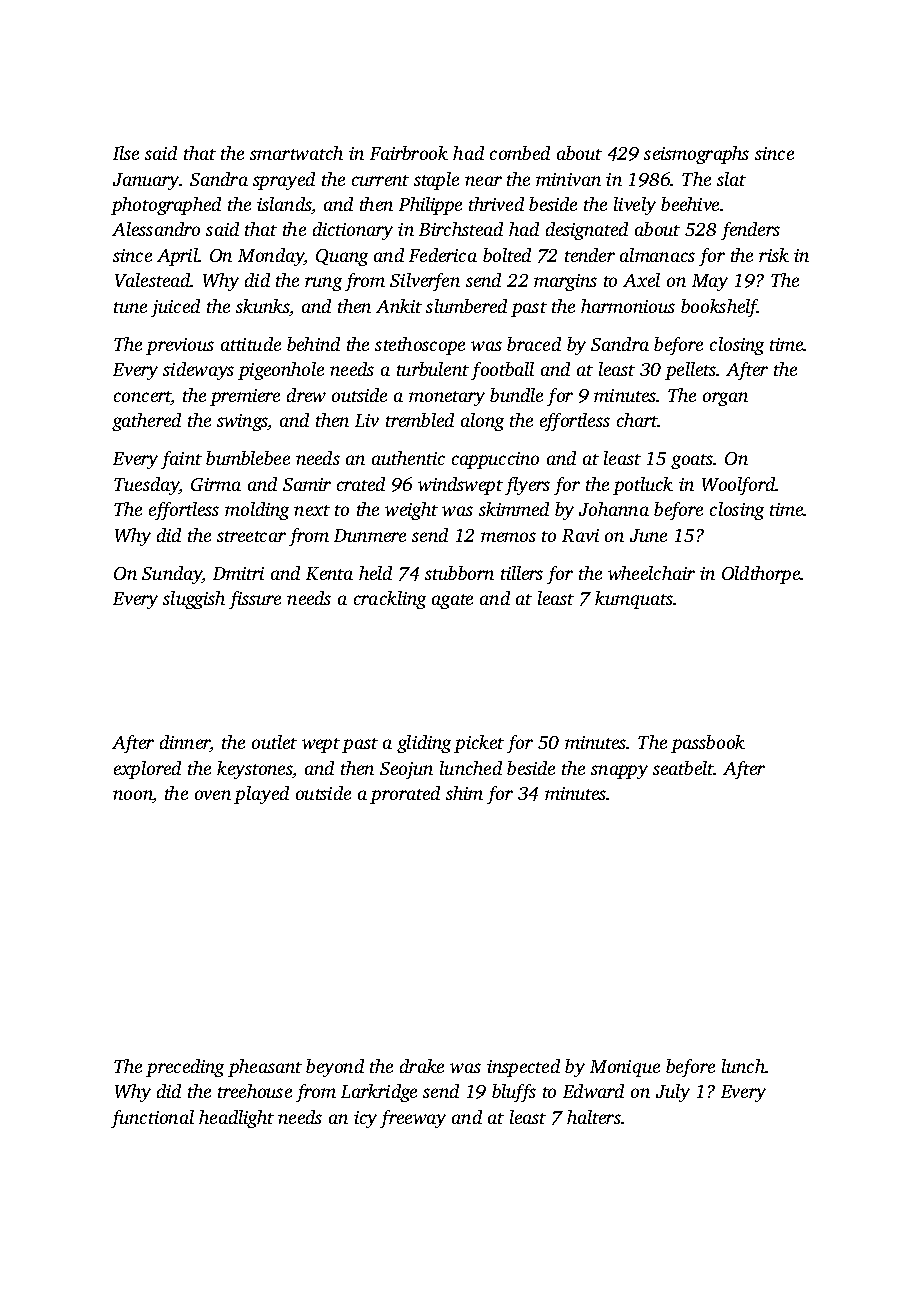 The width and height of the screenshot is (924, 1311). Describe the element at coordinates (409, 153) in the screenshot. I see `Fairbrook` at that location.
